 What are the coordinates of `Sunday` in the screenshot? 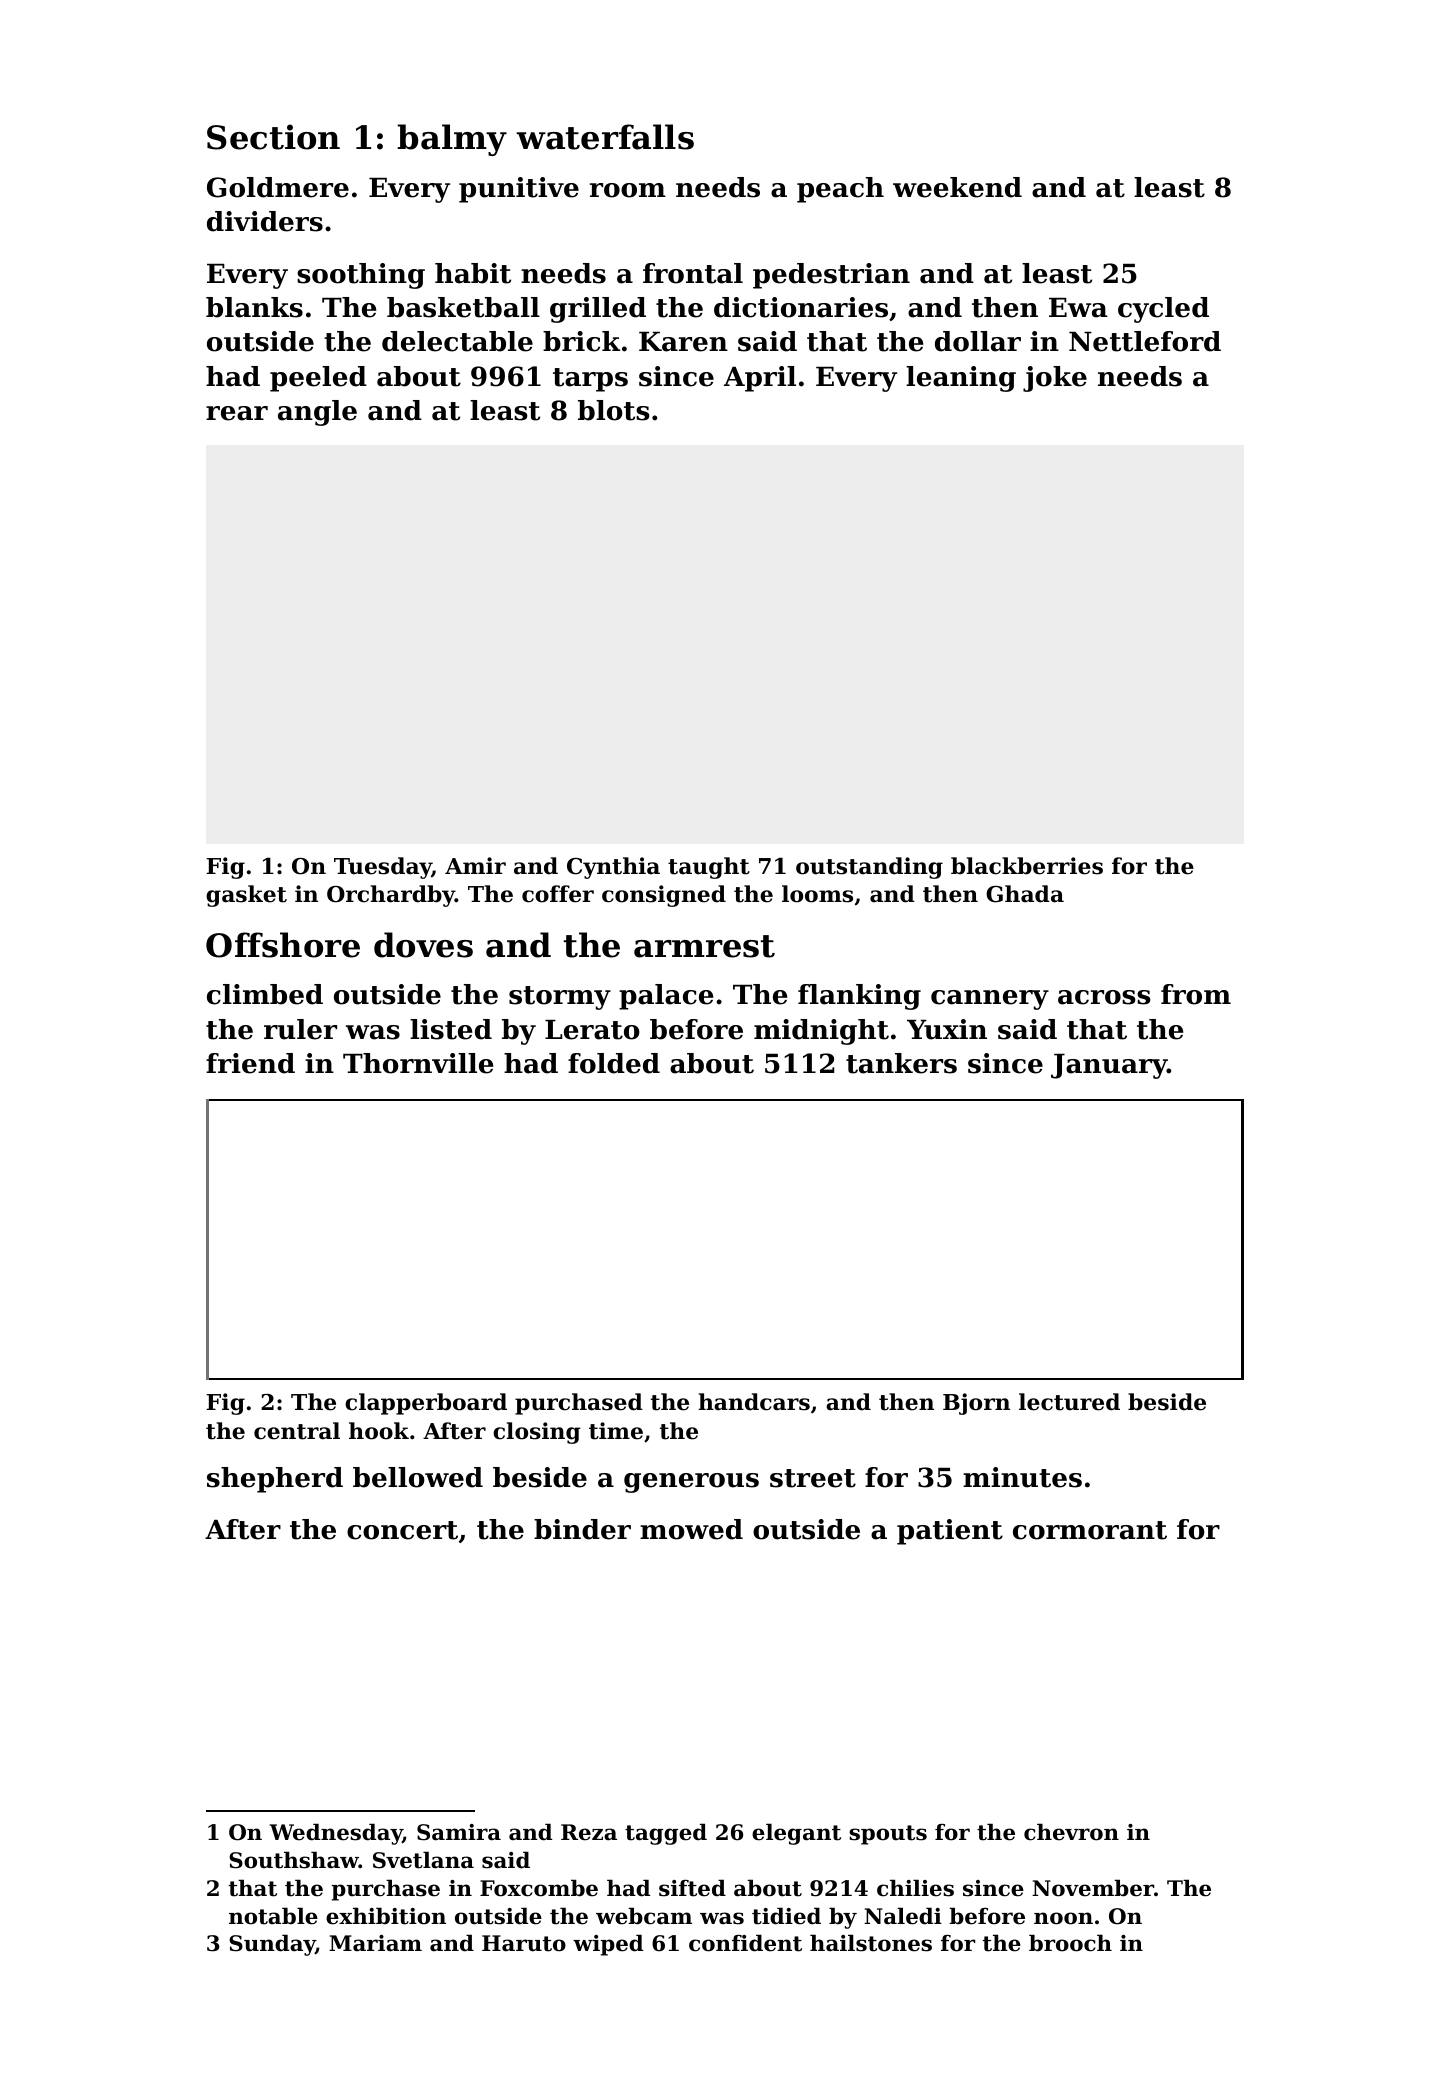 It's located at (272, 1945).
